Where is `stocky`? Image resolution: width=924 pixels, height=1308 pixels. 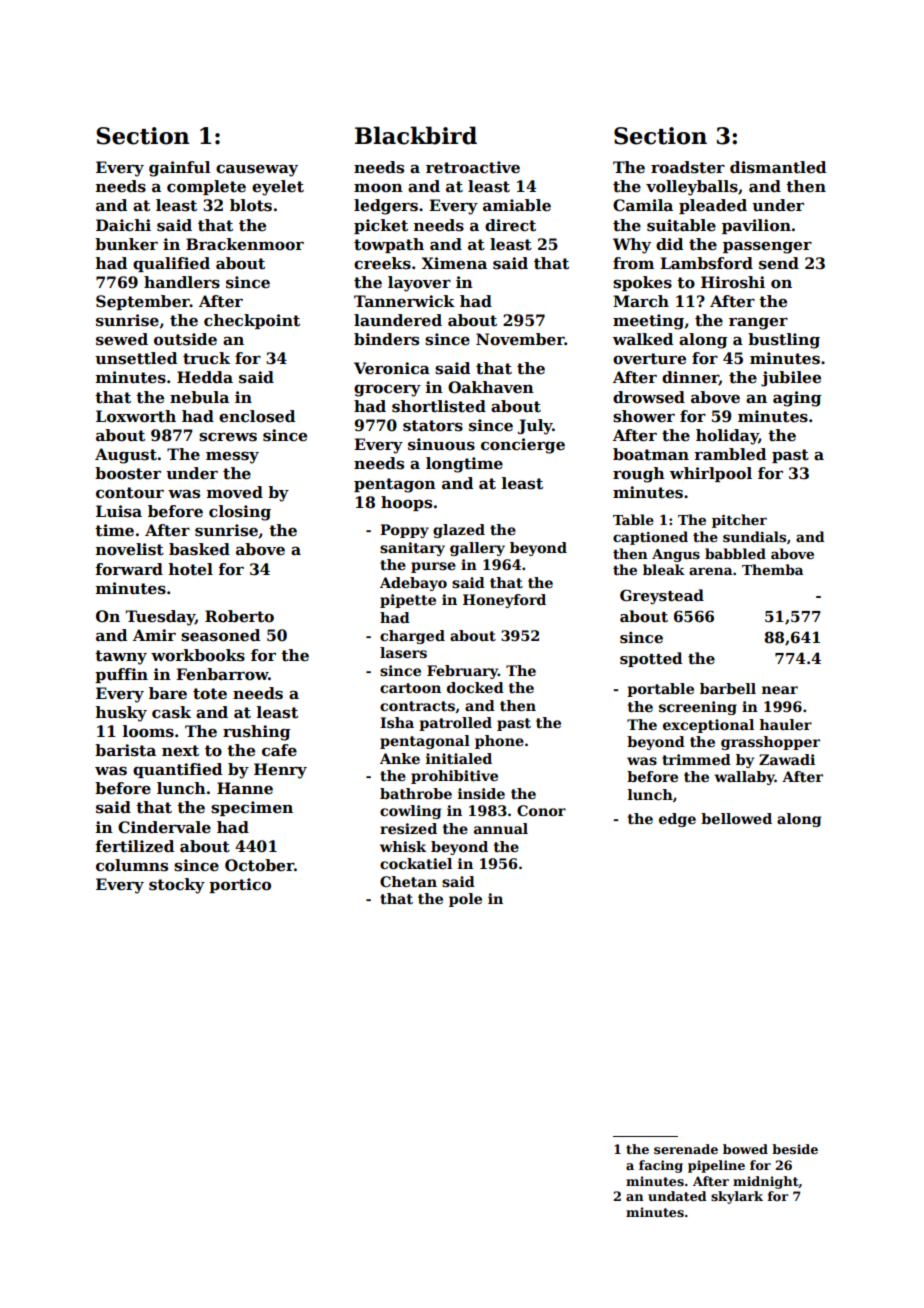
stocky is located at coordinates (177, 886).
